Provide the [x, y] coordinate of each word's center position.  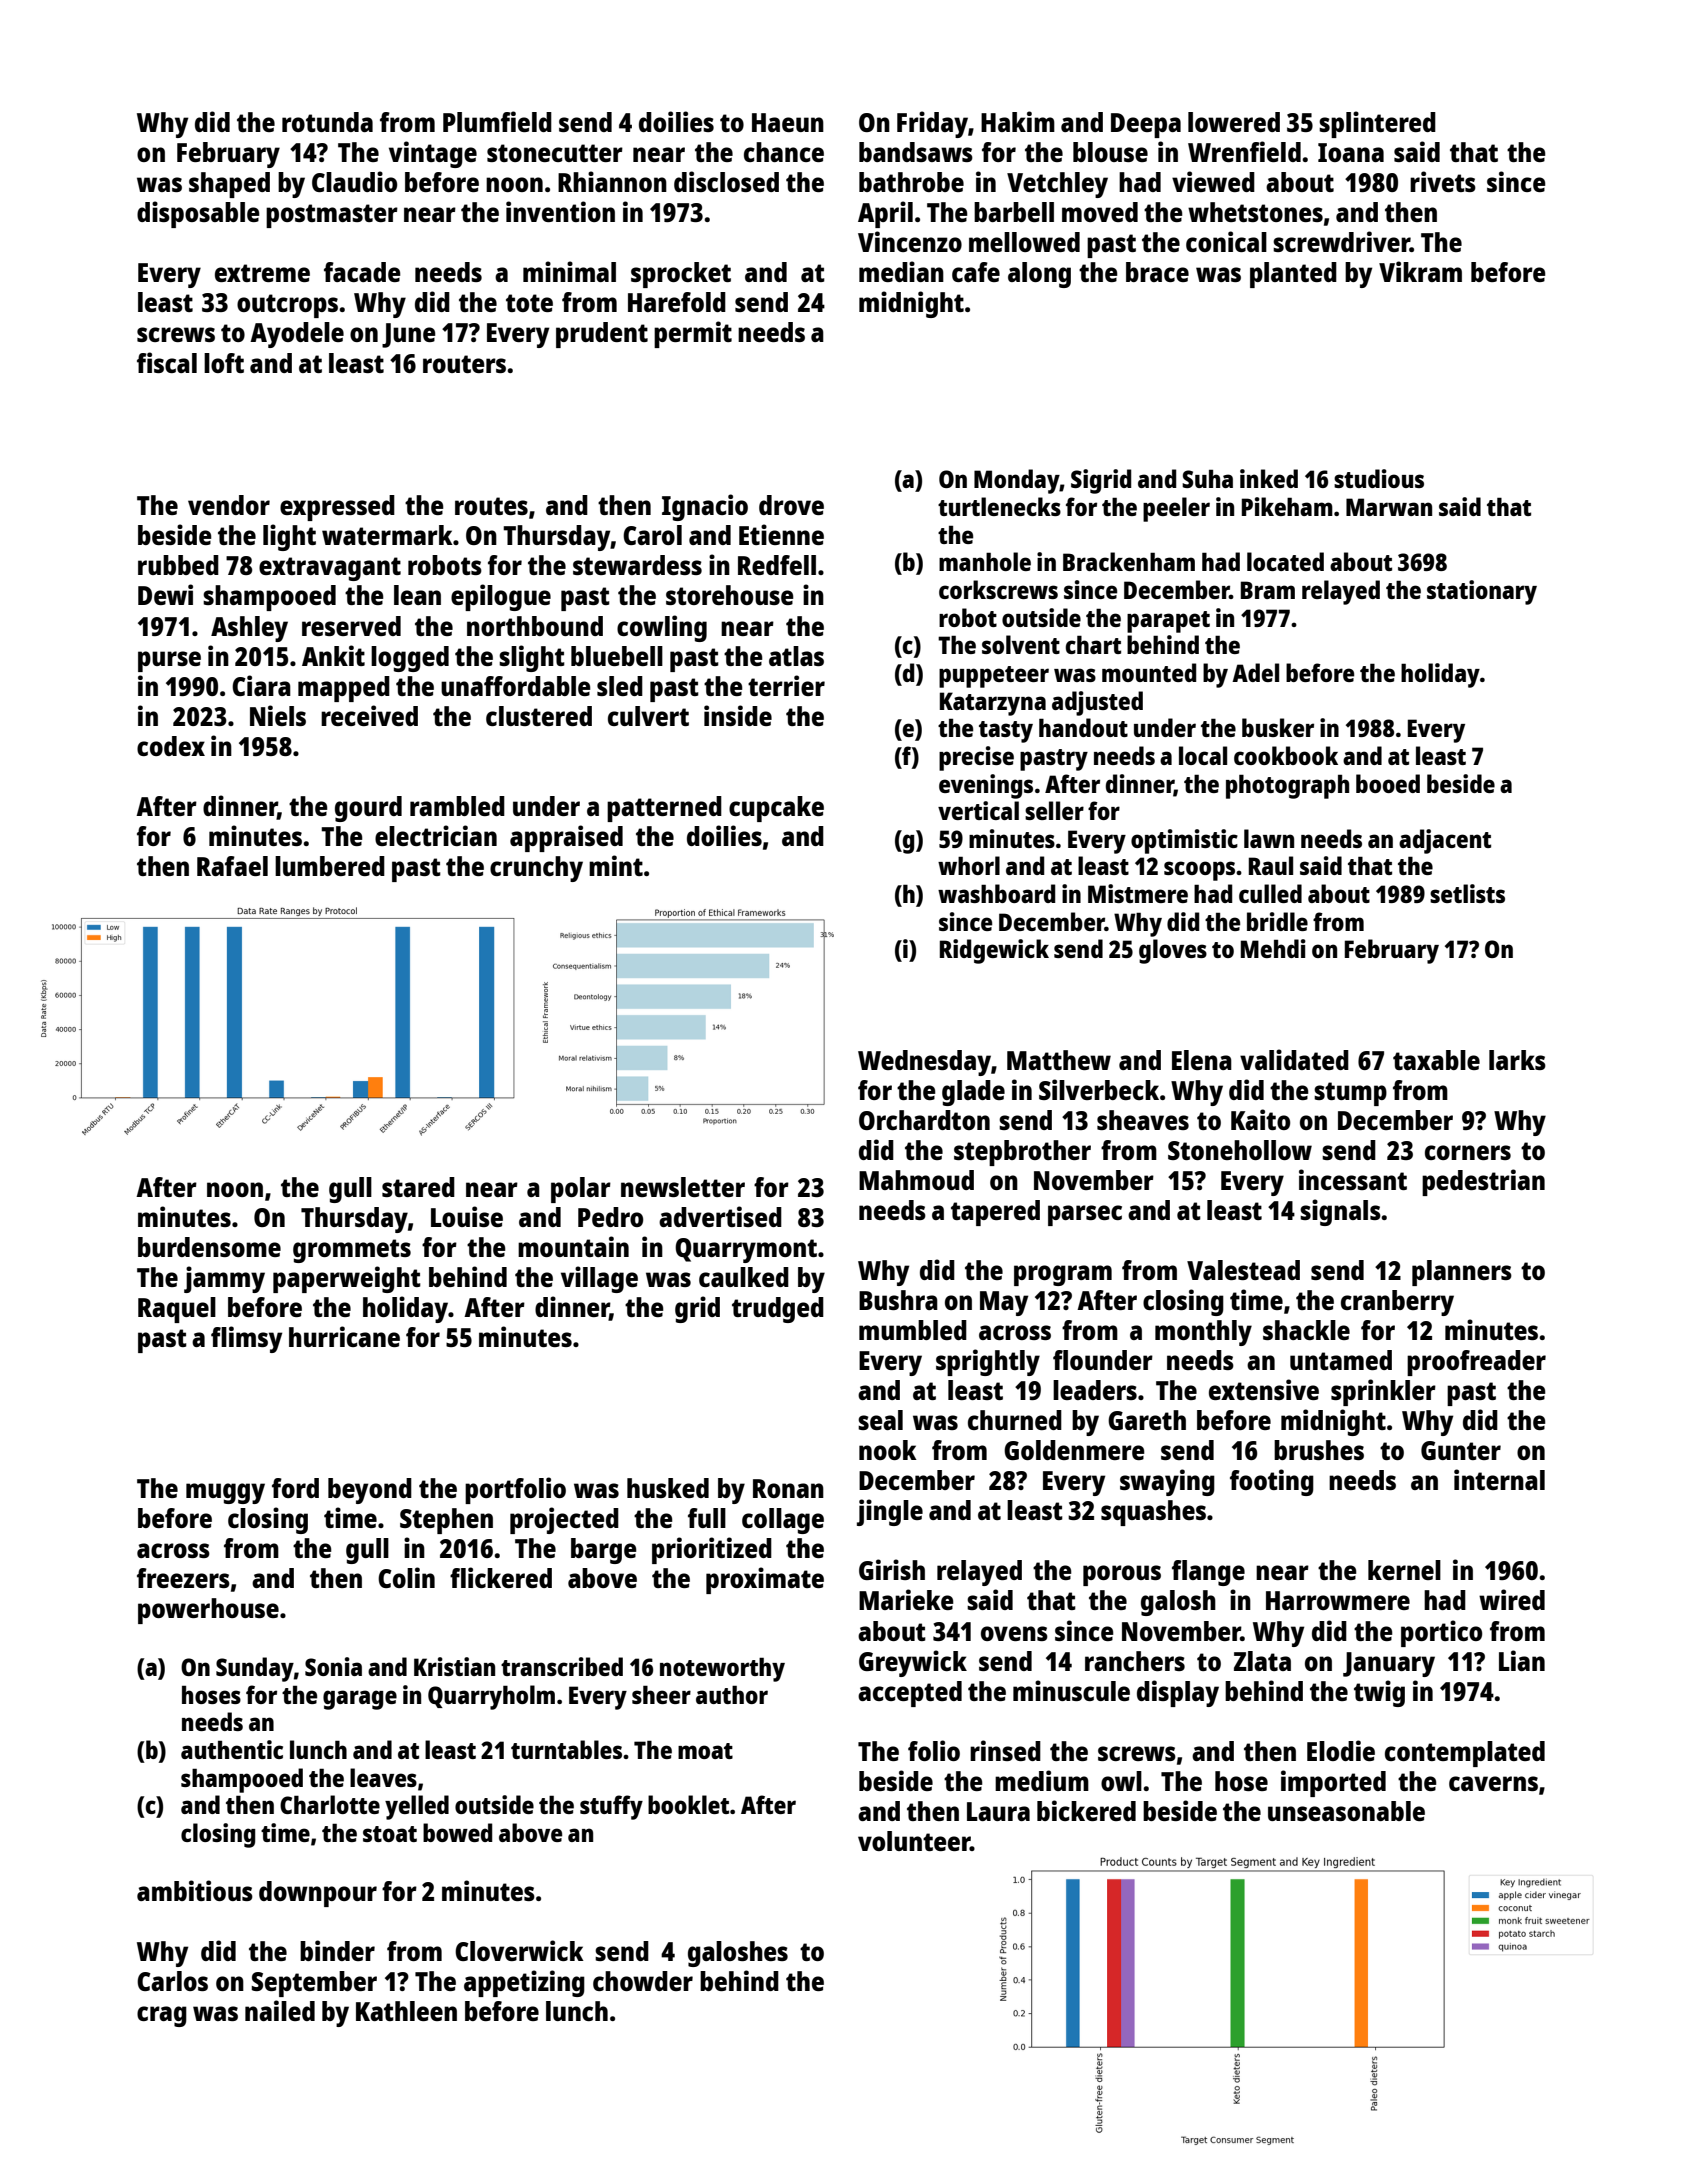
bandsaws [916, 152]
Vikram [1420, 271]
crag [162, 2016]
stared [418, 1187]
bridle [1277, 921]
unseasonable [1346, 1811]
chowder [643, 1981]
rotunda [327, 122]
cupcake [776, 809]
